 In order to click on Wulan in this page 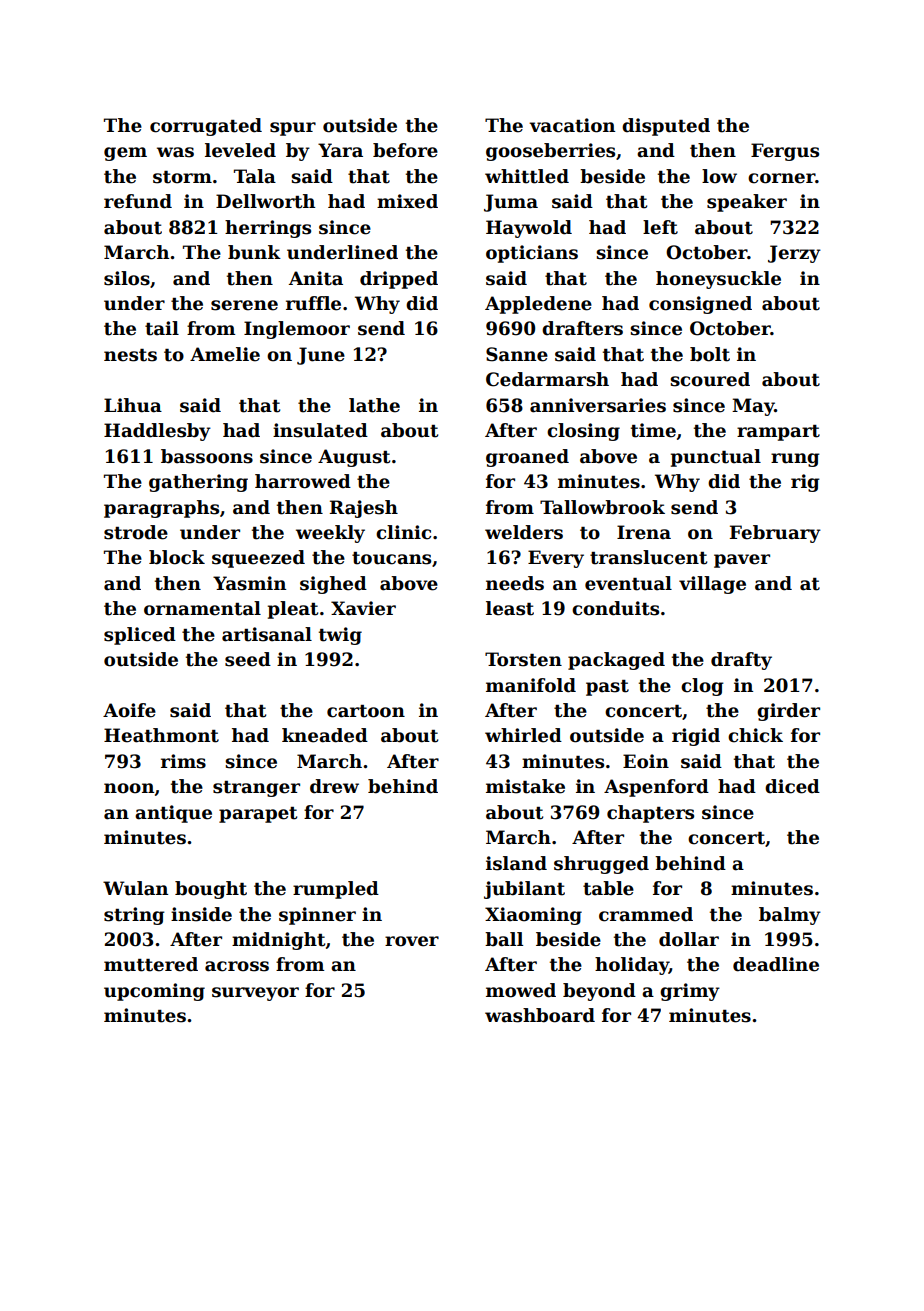, I will do `click(135, 888)`.
